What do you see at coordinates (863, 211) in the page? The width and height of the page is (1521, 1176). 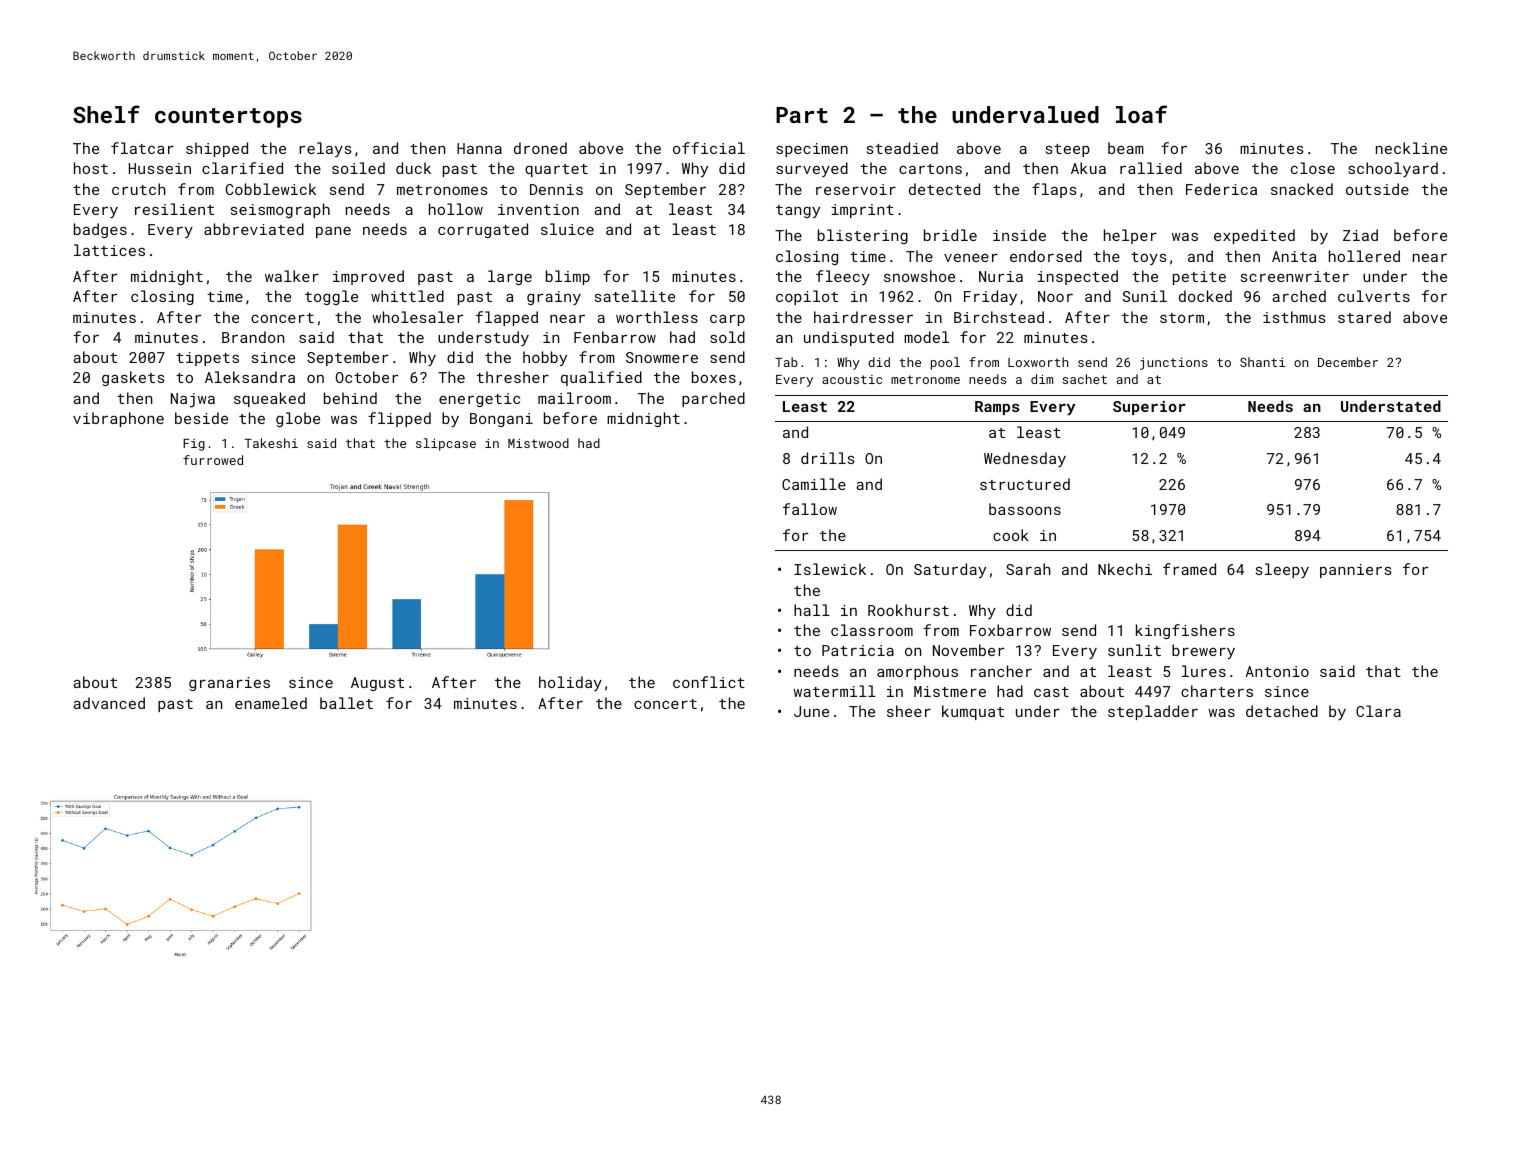 I see `imprint` at bounding box center [863, 211].
